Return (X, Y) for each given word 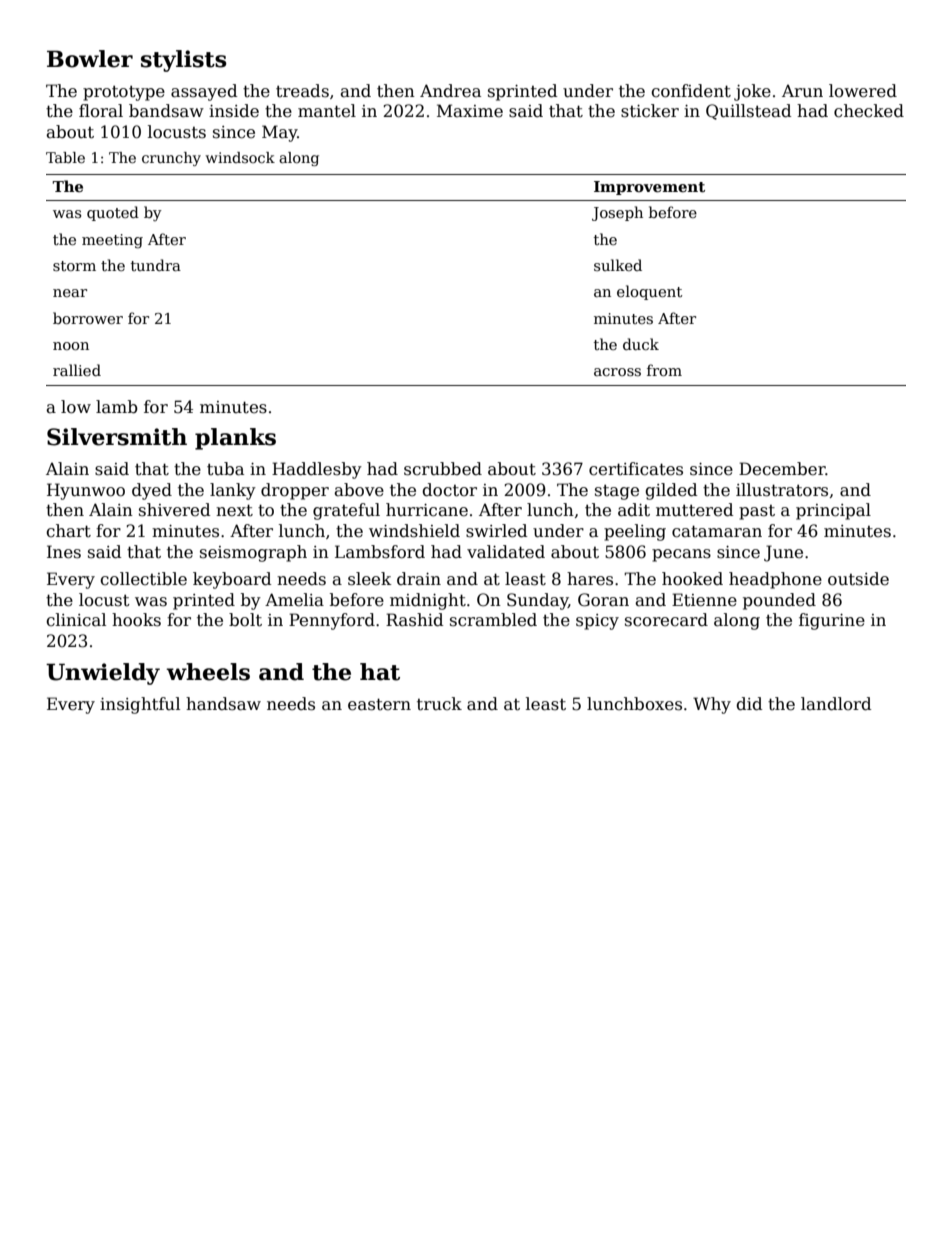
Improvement (649, 188)
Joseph (617, 213)
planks (235, 439)
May (280, 133)
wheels (208, 672)
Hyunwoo (86, 491)
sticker (650, 111)
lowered (863, 91)
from (664, 370)
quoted (113, 213)
